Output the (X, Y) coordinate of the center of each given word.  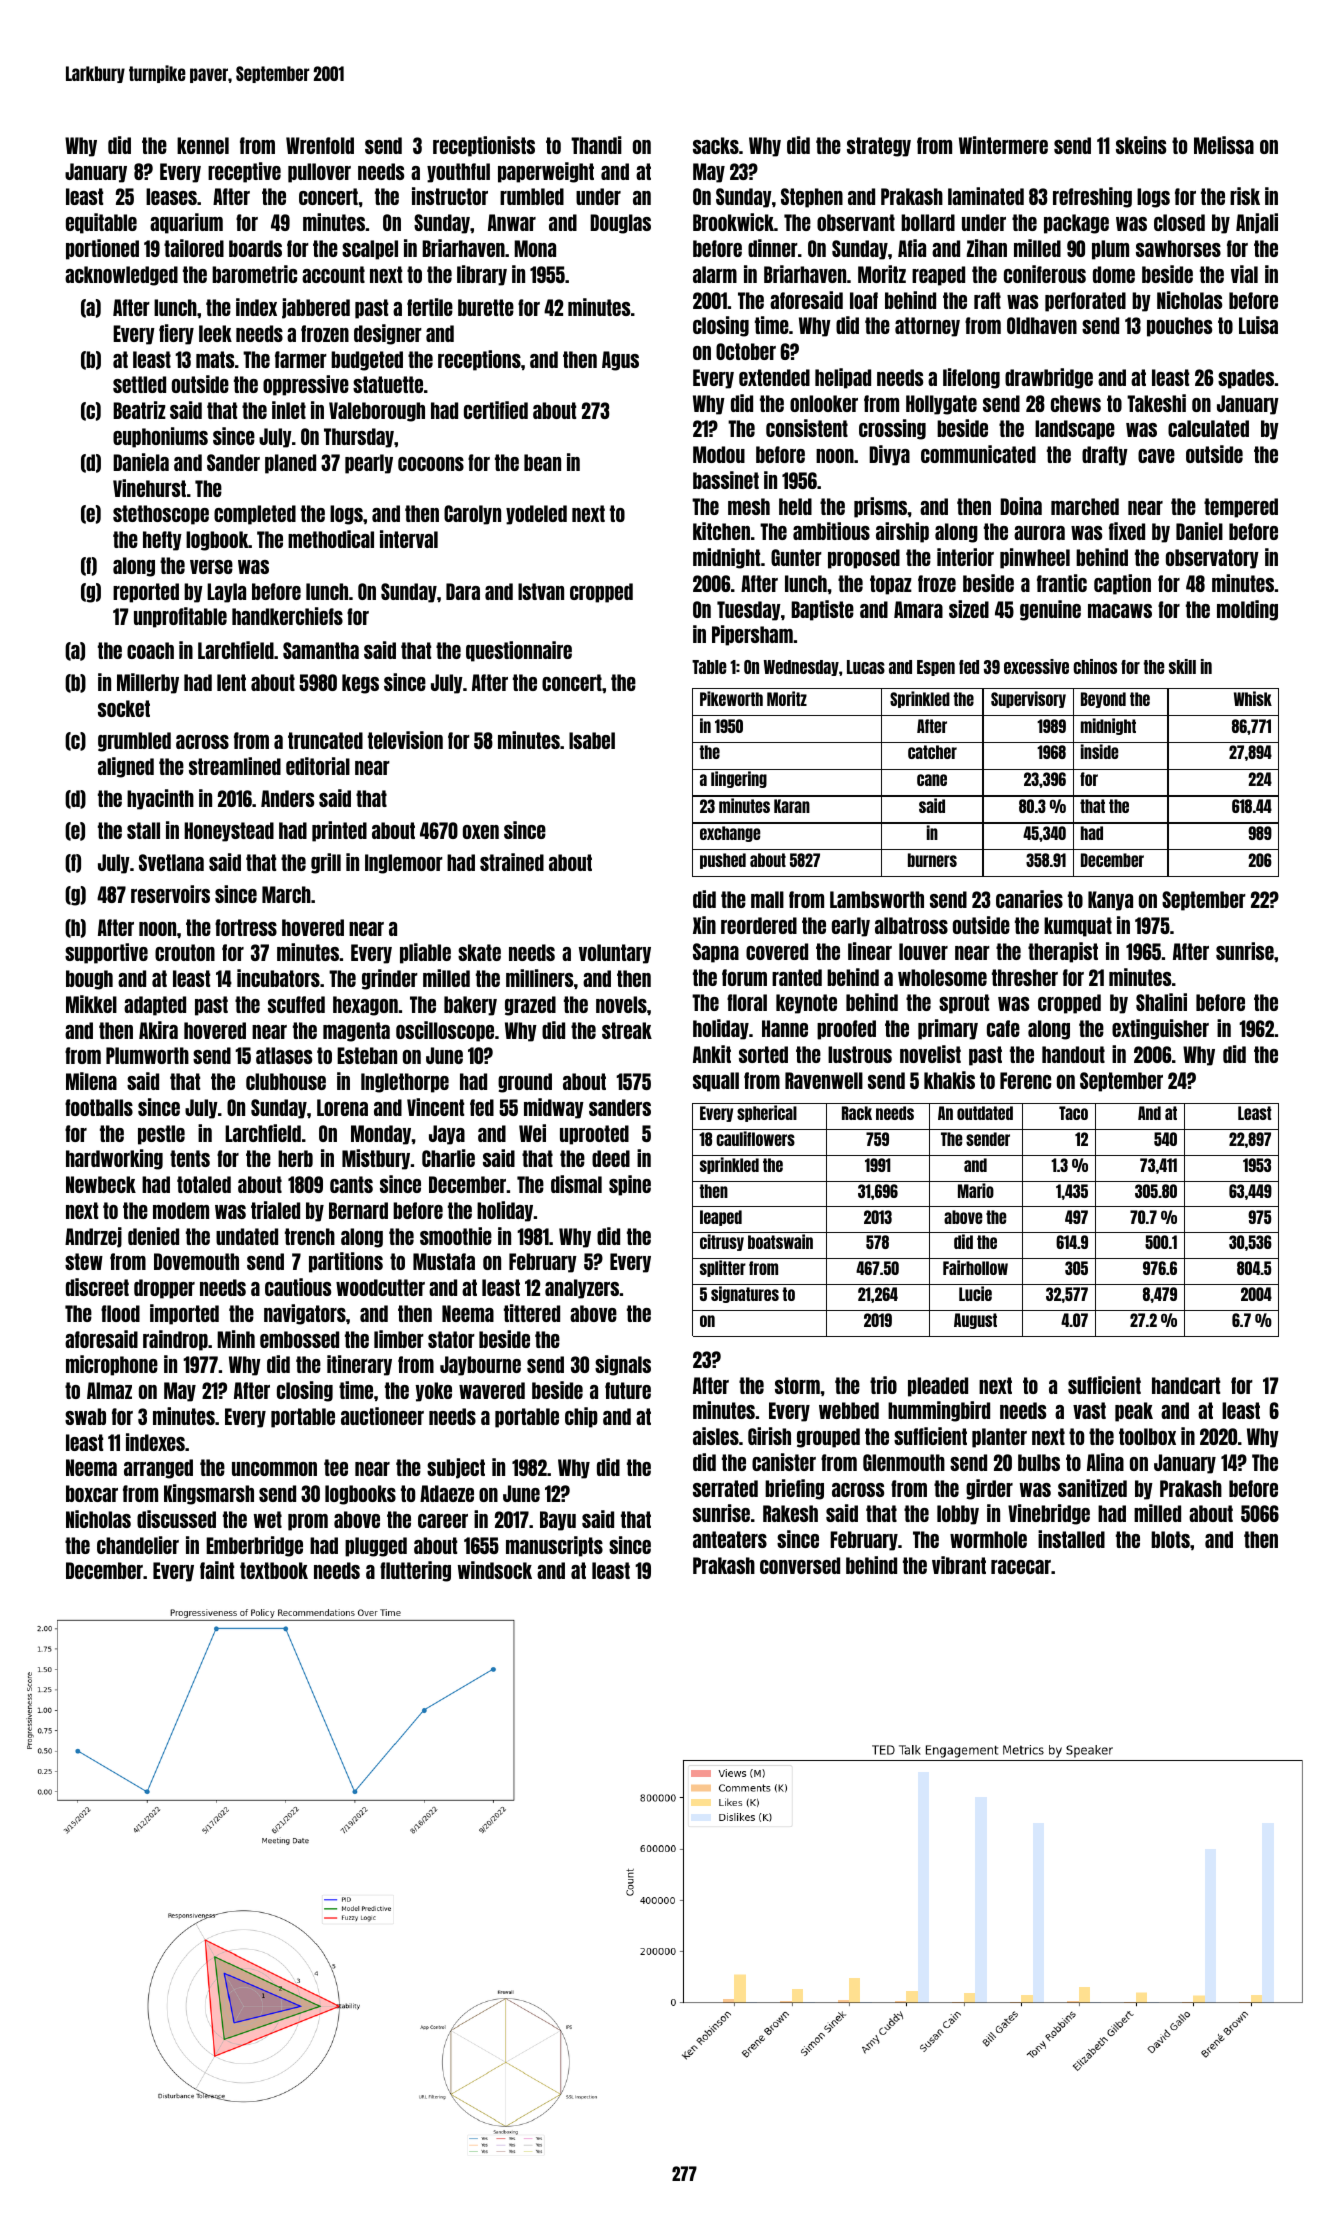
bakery (470, 1006)
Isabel (592, 740)
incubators (278, 978)
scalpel (370, 250)
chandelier (138, 1545)
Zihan (987, 248)
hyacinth (160, 799)
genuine (1050, 610)
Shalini (1161, 1002)
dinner (773, 248)
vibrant (959, 1565)
